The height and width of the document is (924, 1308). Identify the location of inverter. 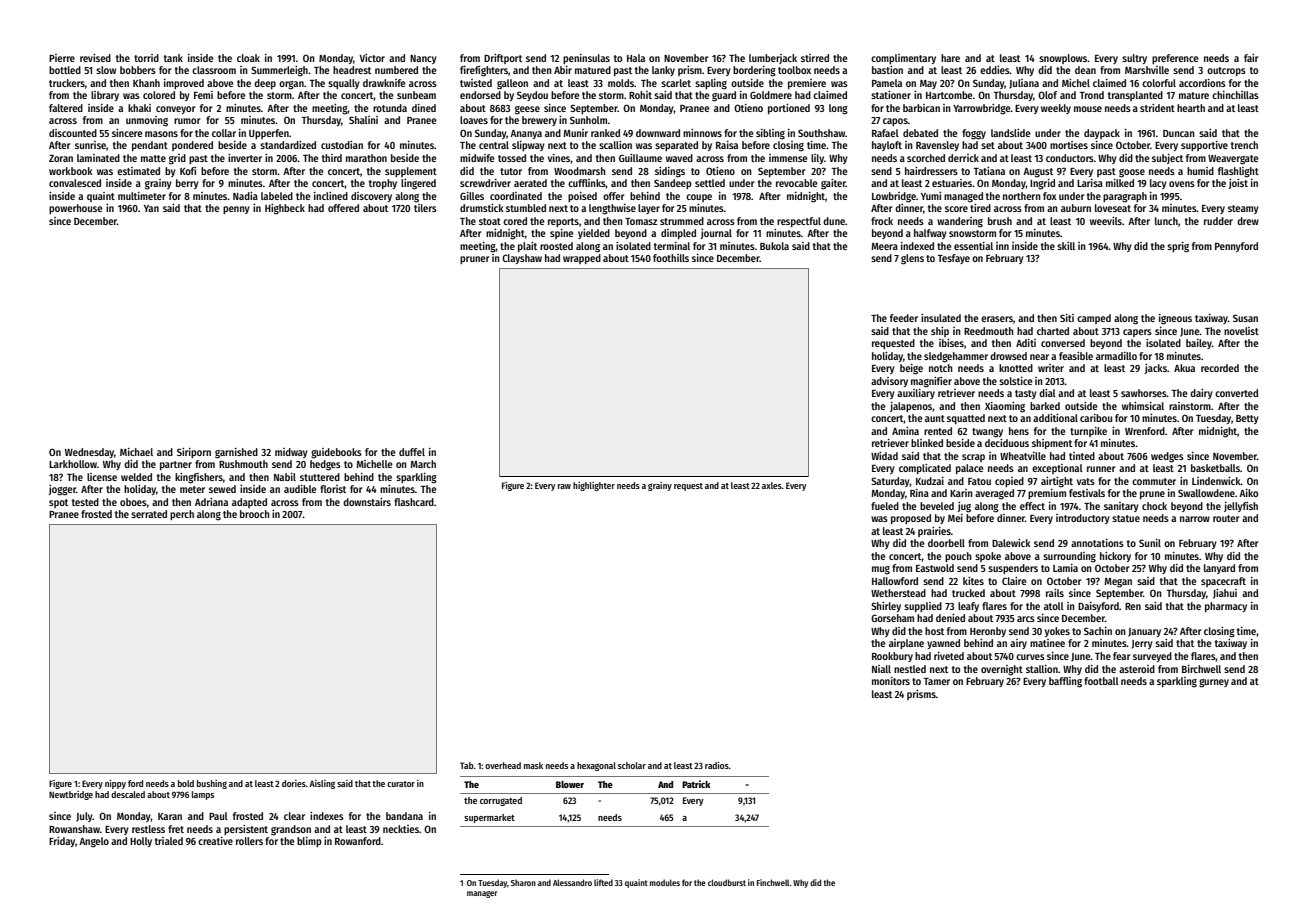
(245, 158).
